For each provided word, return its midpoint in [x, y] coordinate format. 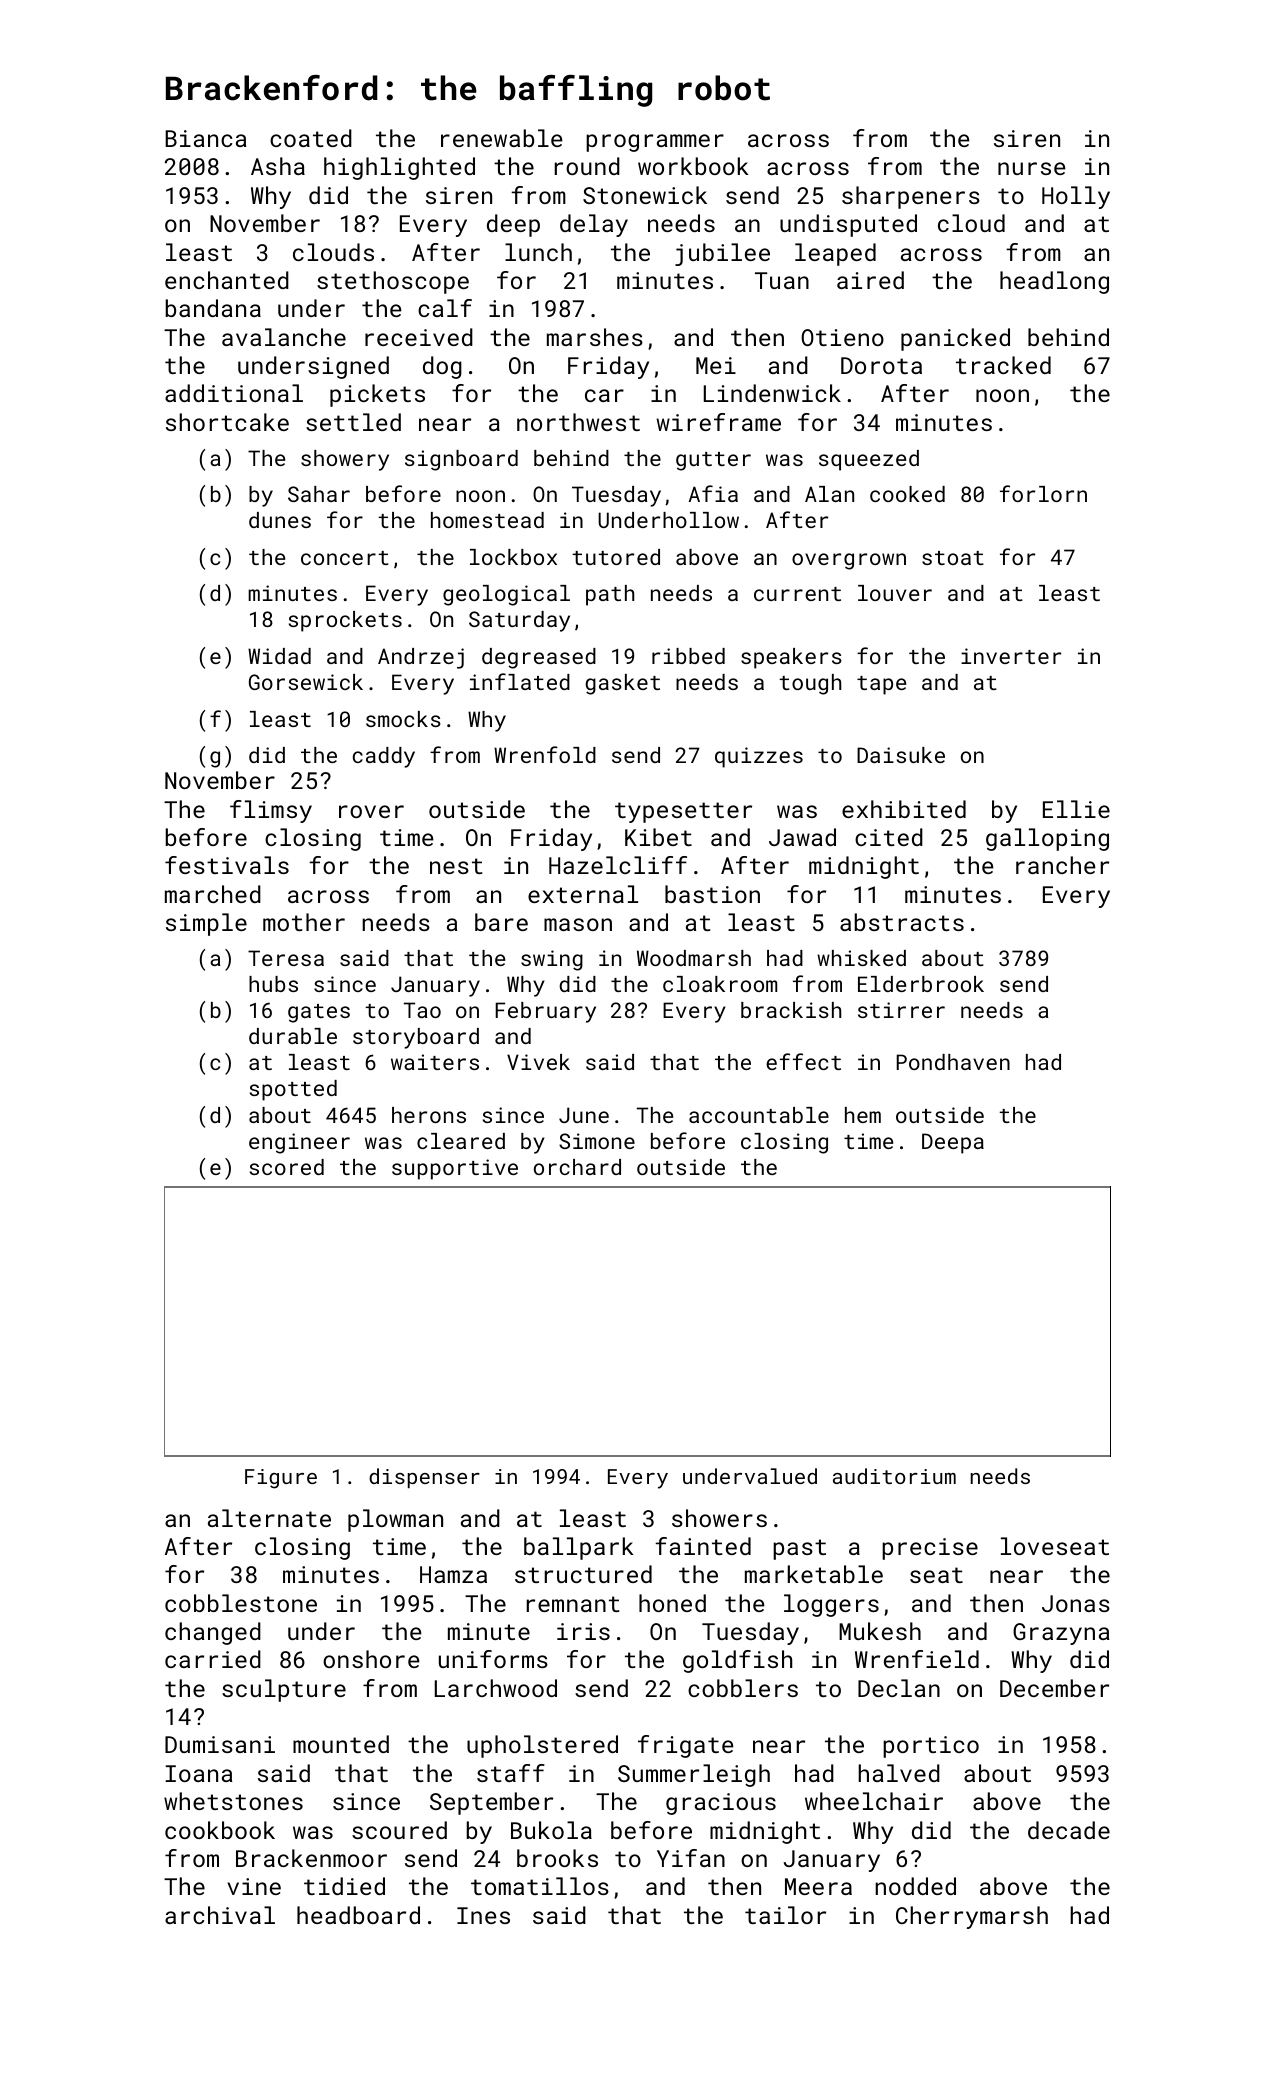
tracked [1003, 365]
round [587, 166]
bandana [213, 308]
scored [287, 1167]
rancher [1062, 865]
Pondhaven [953, 1062]
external [583, 894]
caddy [384, 757]
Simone [597, 1141]
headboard [358, 1915]
